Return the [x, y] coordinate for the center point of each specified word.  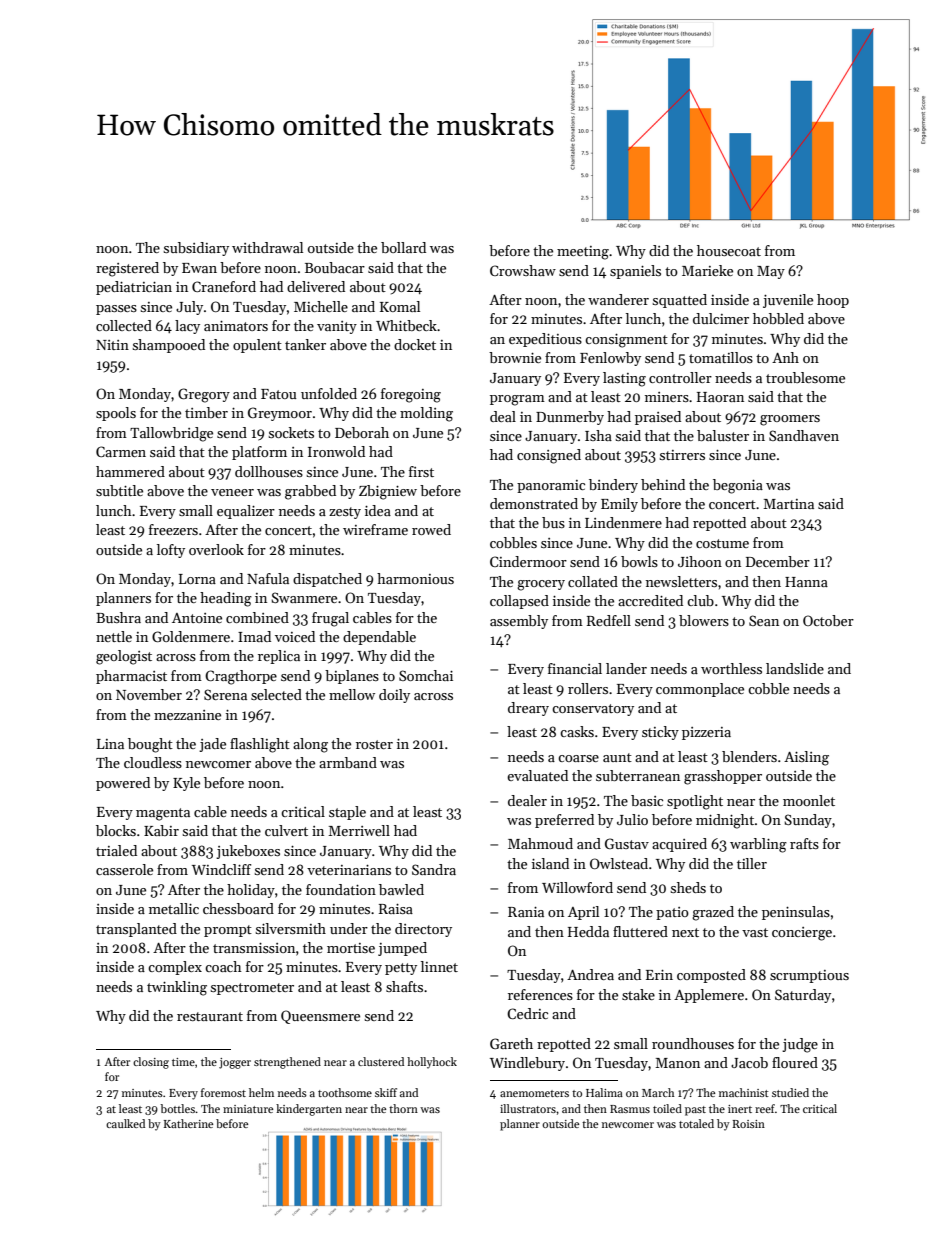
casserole [124, 869]
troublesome [805, 377]
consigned [549, 456]
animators [236, 326]
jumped [402, 949]
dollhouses [269, 471]
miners [667, 397]
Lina [110, 744]
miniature [248, 1109]
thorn [403, 1108]
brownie [515, 357]
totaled [696, 1123]
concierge [802, 934]
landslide [795, 668]
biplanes [352, 677]
